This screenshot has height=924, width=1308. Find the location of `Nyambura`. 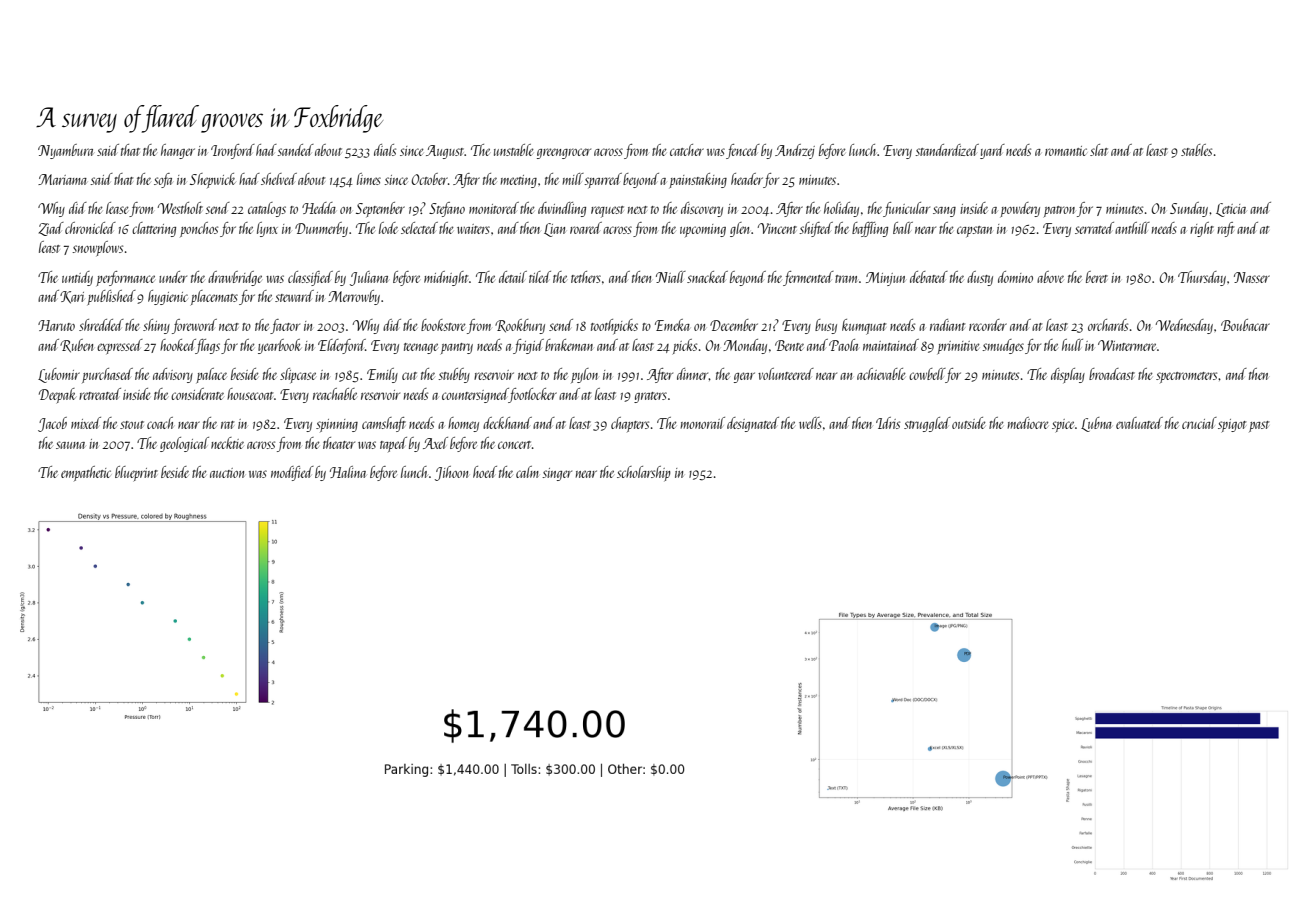

Nyambura is located at coordinates (65, 151).
